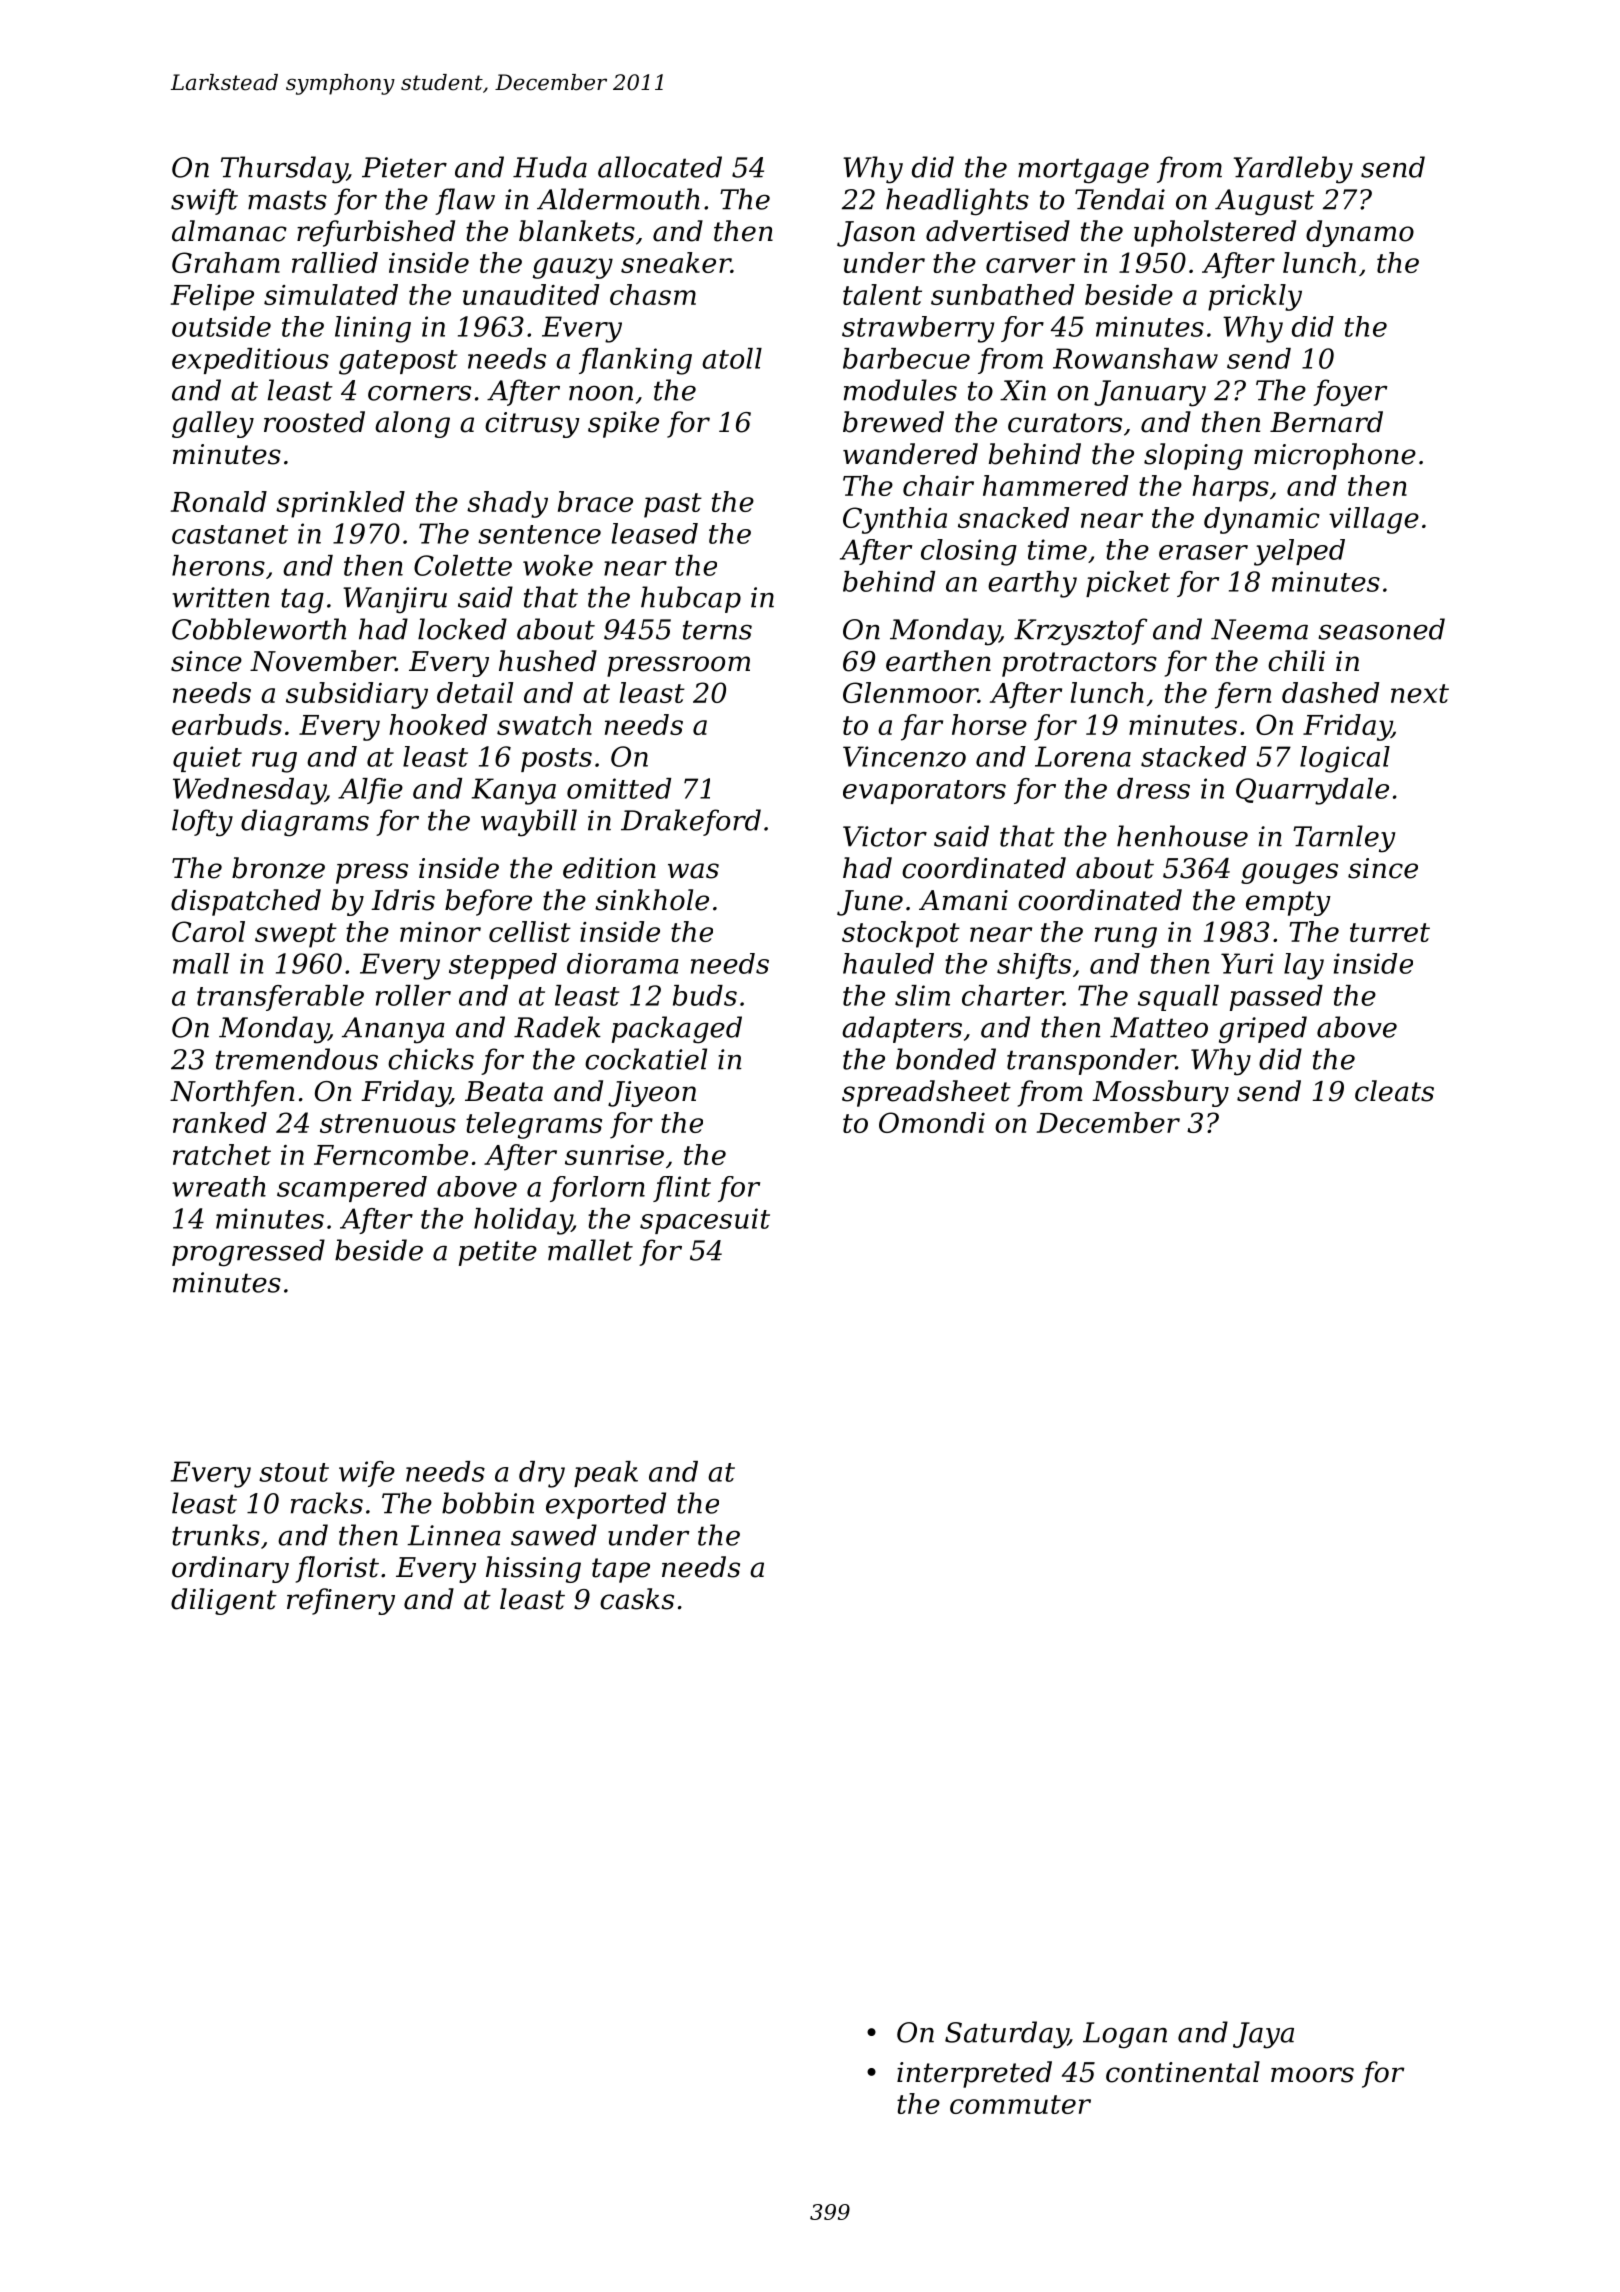 This document has width=1620, height=2292. I want to click on casks, so click(637, 1599).
